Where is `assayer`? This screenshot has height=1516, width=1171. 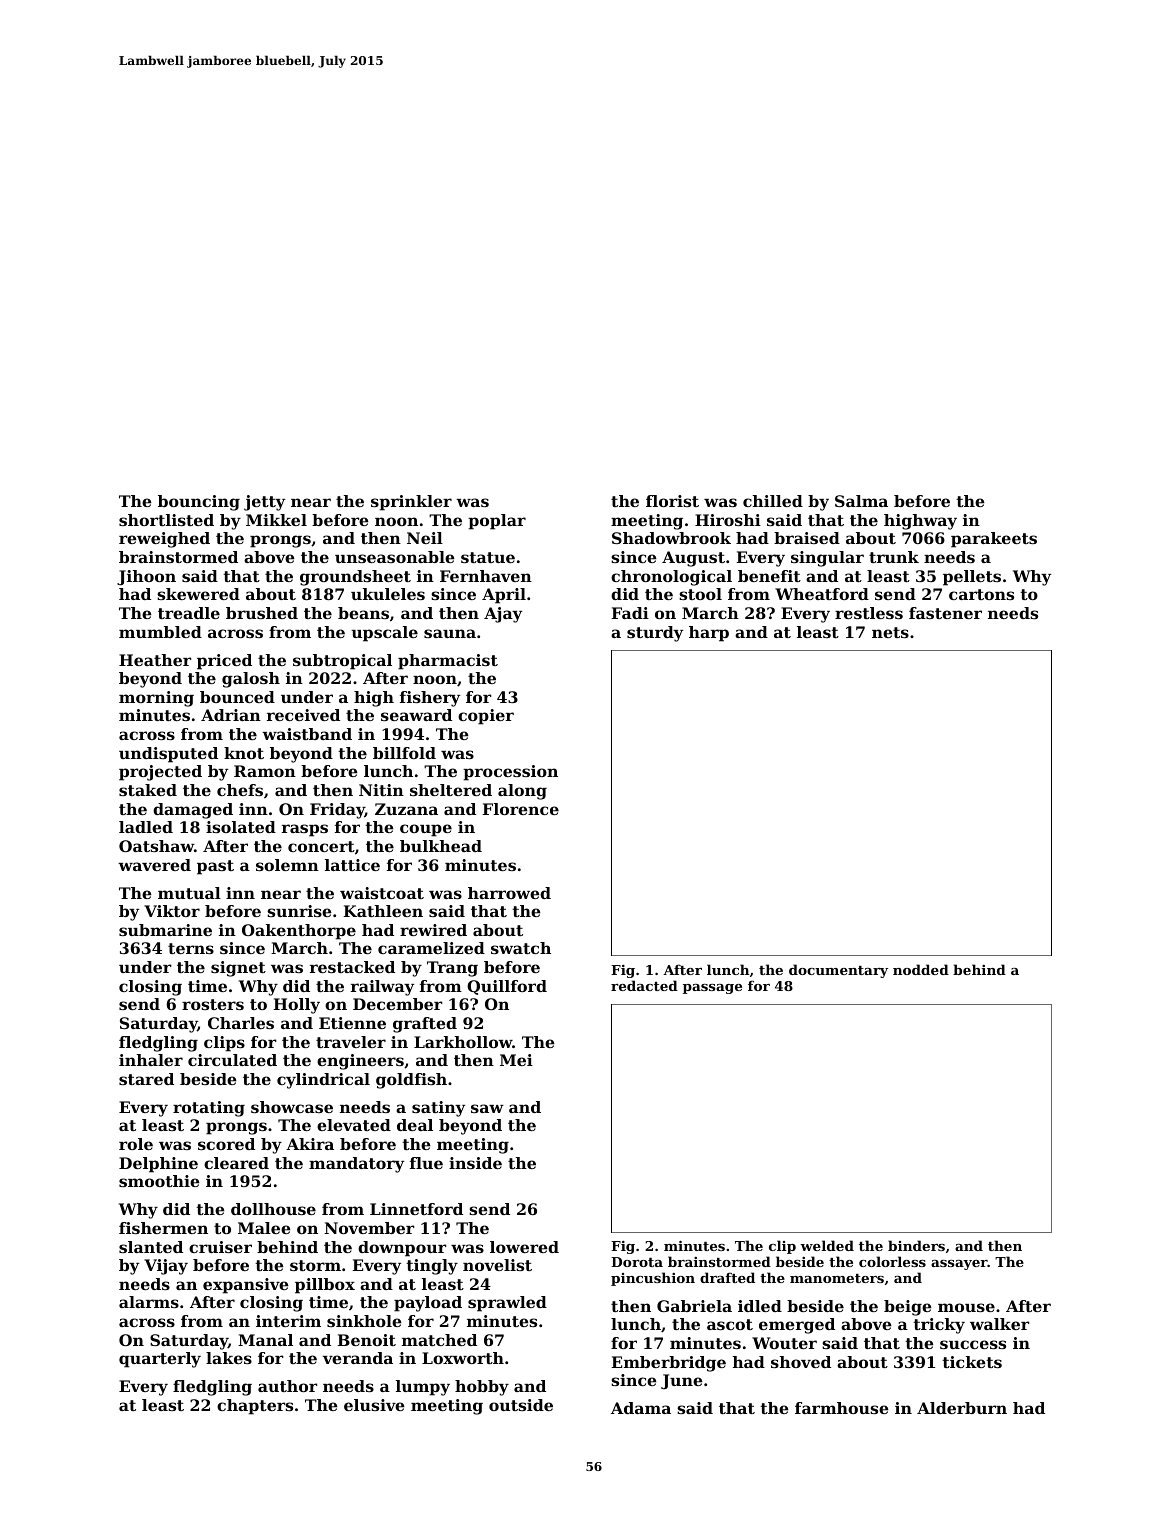
assayer is located at coordinates (959, 1265).
